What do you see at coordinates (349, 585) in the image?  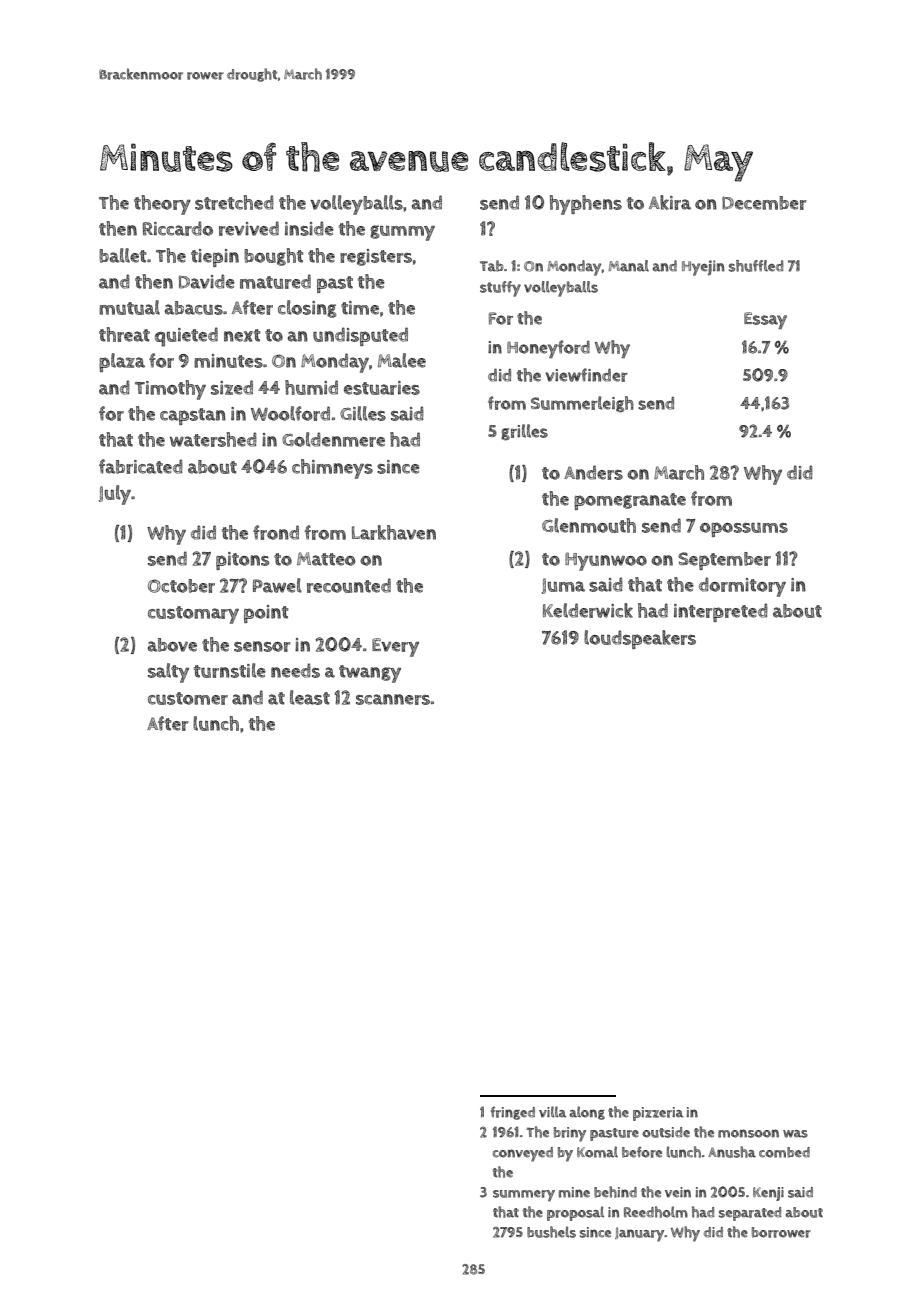 I see `recounted` at bounding box center [349, 585].
